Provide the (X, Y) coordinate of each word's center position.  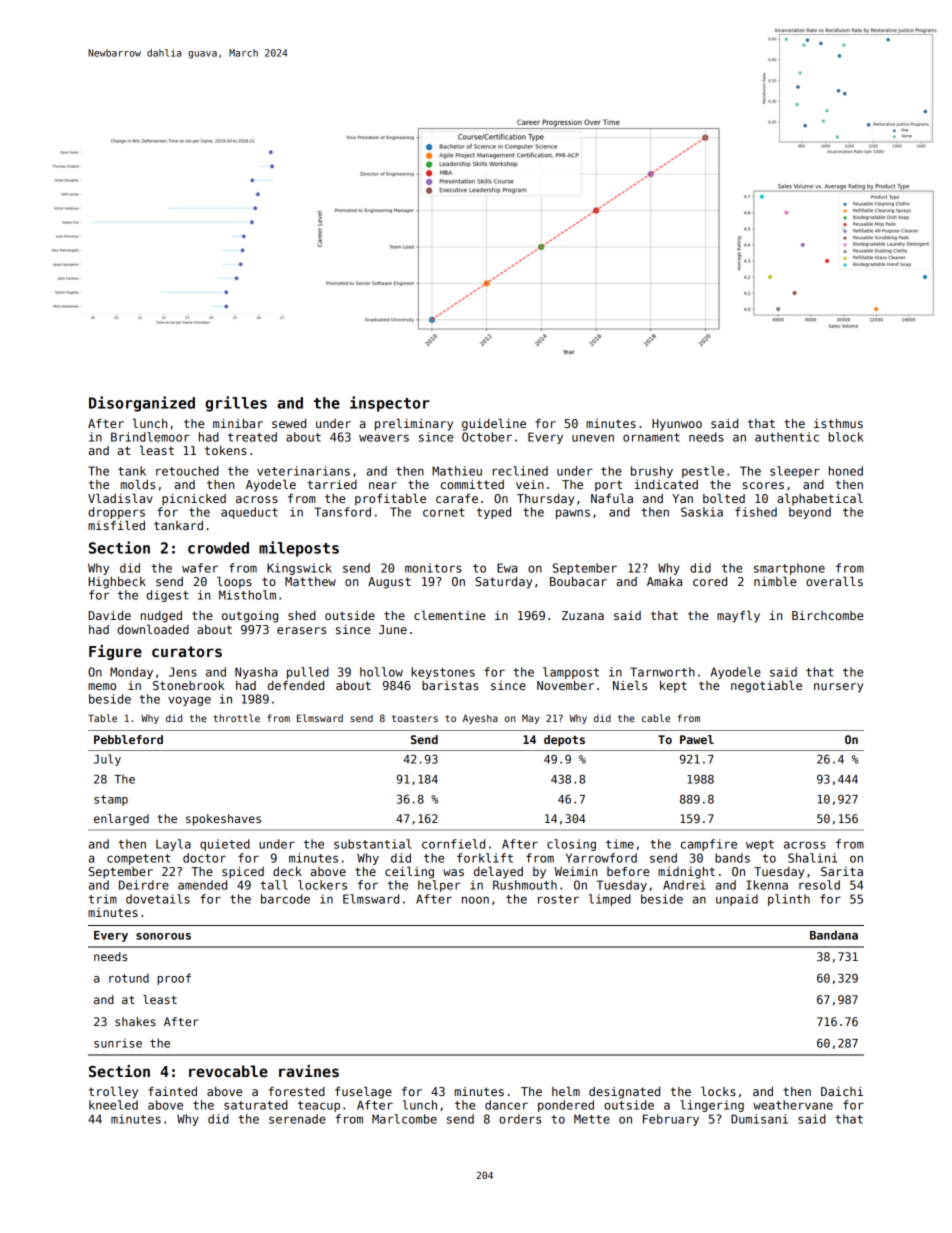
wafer (200, 568)
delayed (498, 872)
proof (174, 979)
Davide (110, 615)
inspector (390, 404)
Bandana (834, 935)
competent (139, 859)
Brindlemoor (150, 437)
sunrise (118, 1043)
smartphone (789, 569)
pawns (573, 514)
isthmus (838, 423)
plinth (789, 900)
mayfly (738, 616)
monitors (433, 568)
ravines (309, 1071)
